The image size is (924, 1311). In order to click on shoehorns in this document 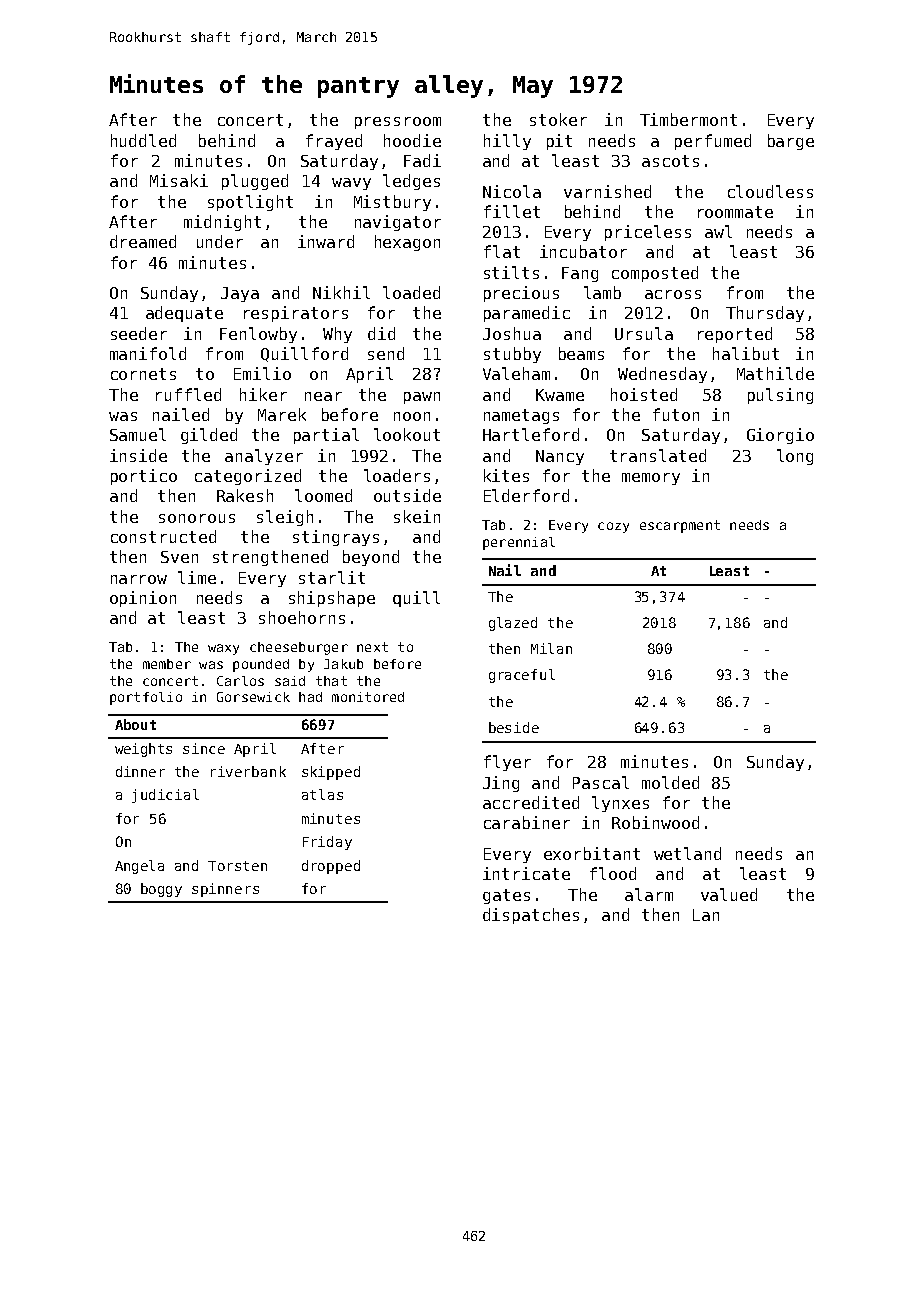, I will do `click(302, 617)`.
